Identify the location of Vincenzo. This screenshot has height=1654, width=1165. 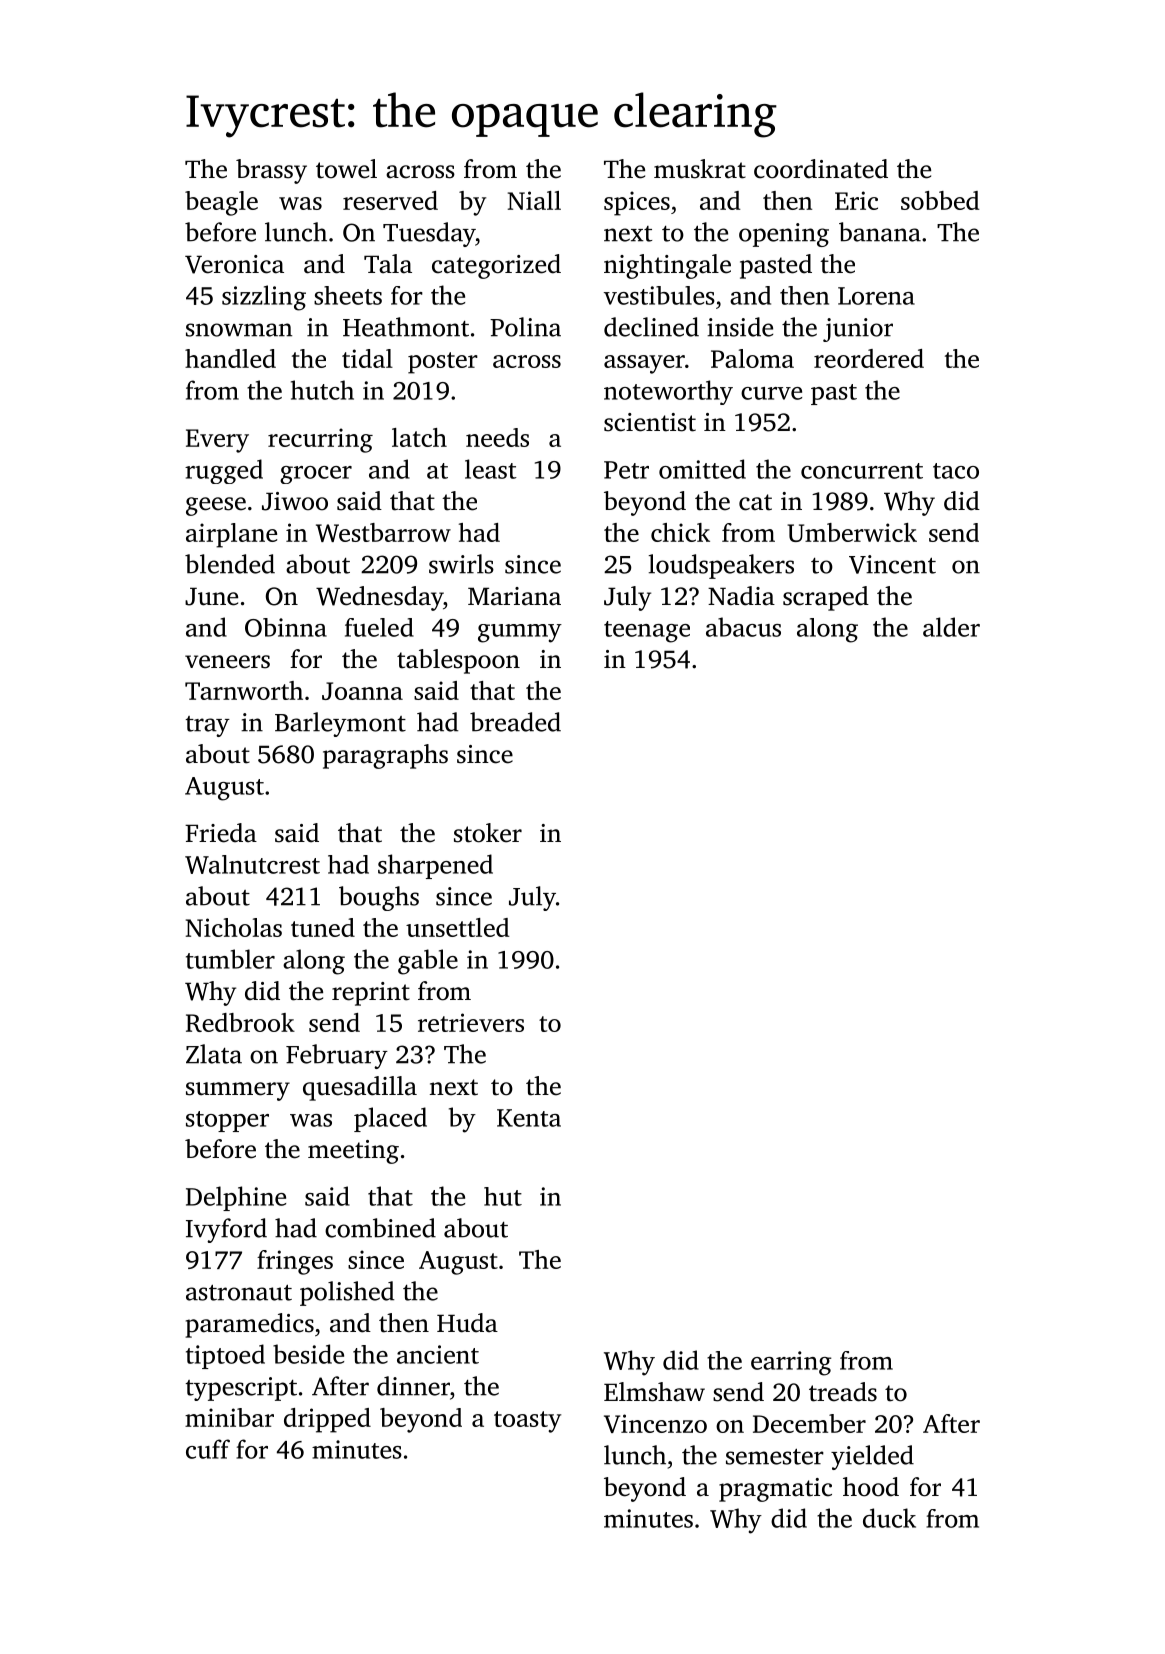
(655, 1423).
